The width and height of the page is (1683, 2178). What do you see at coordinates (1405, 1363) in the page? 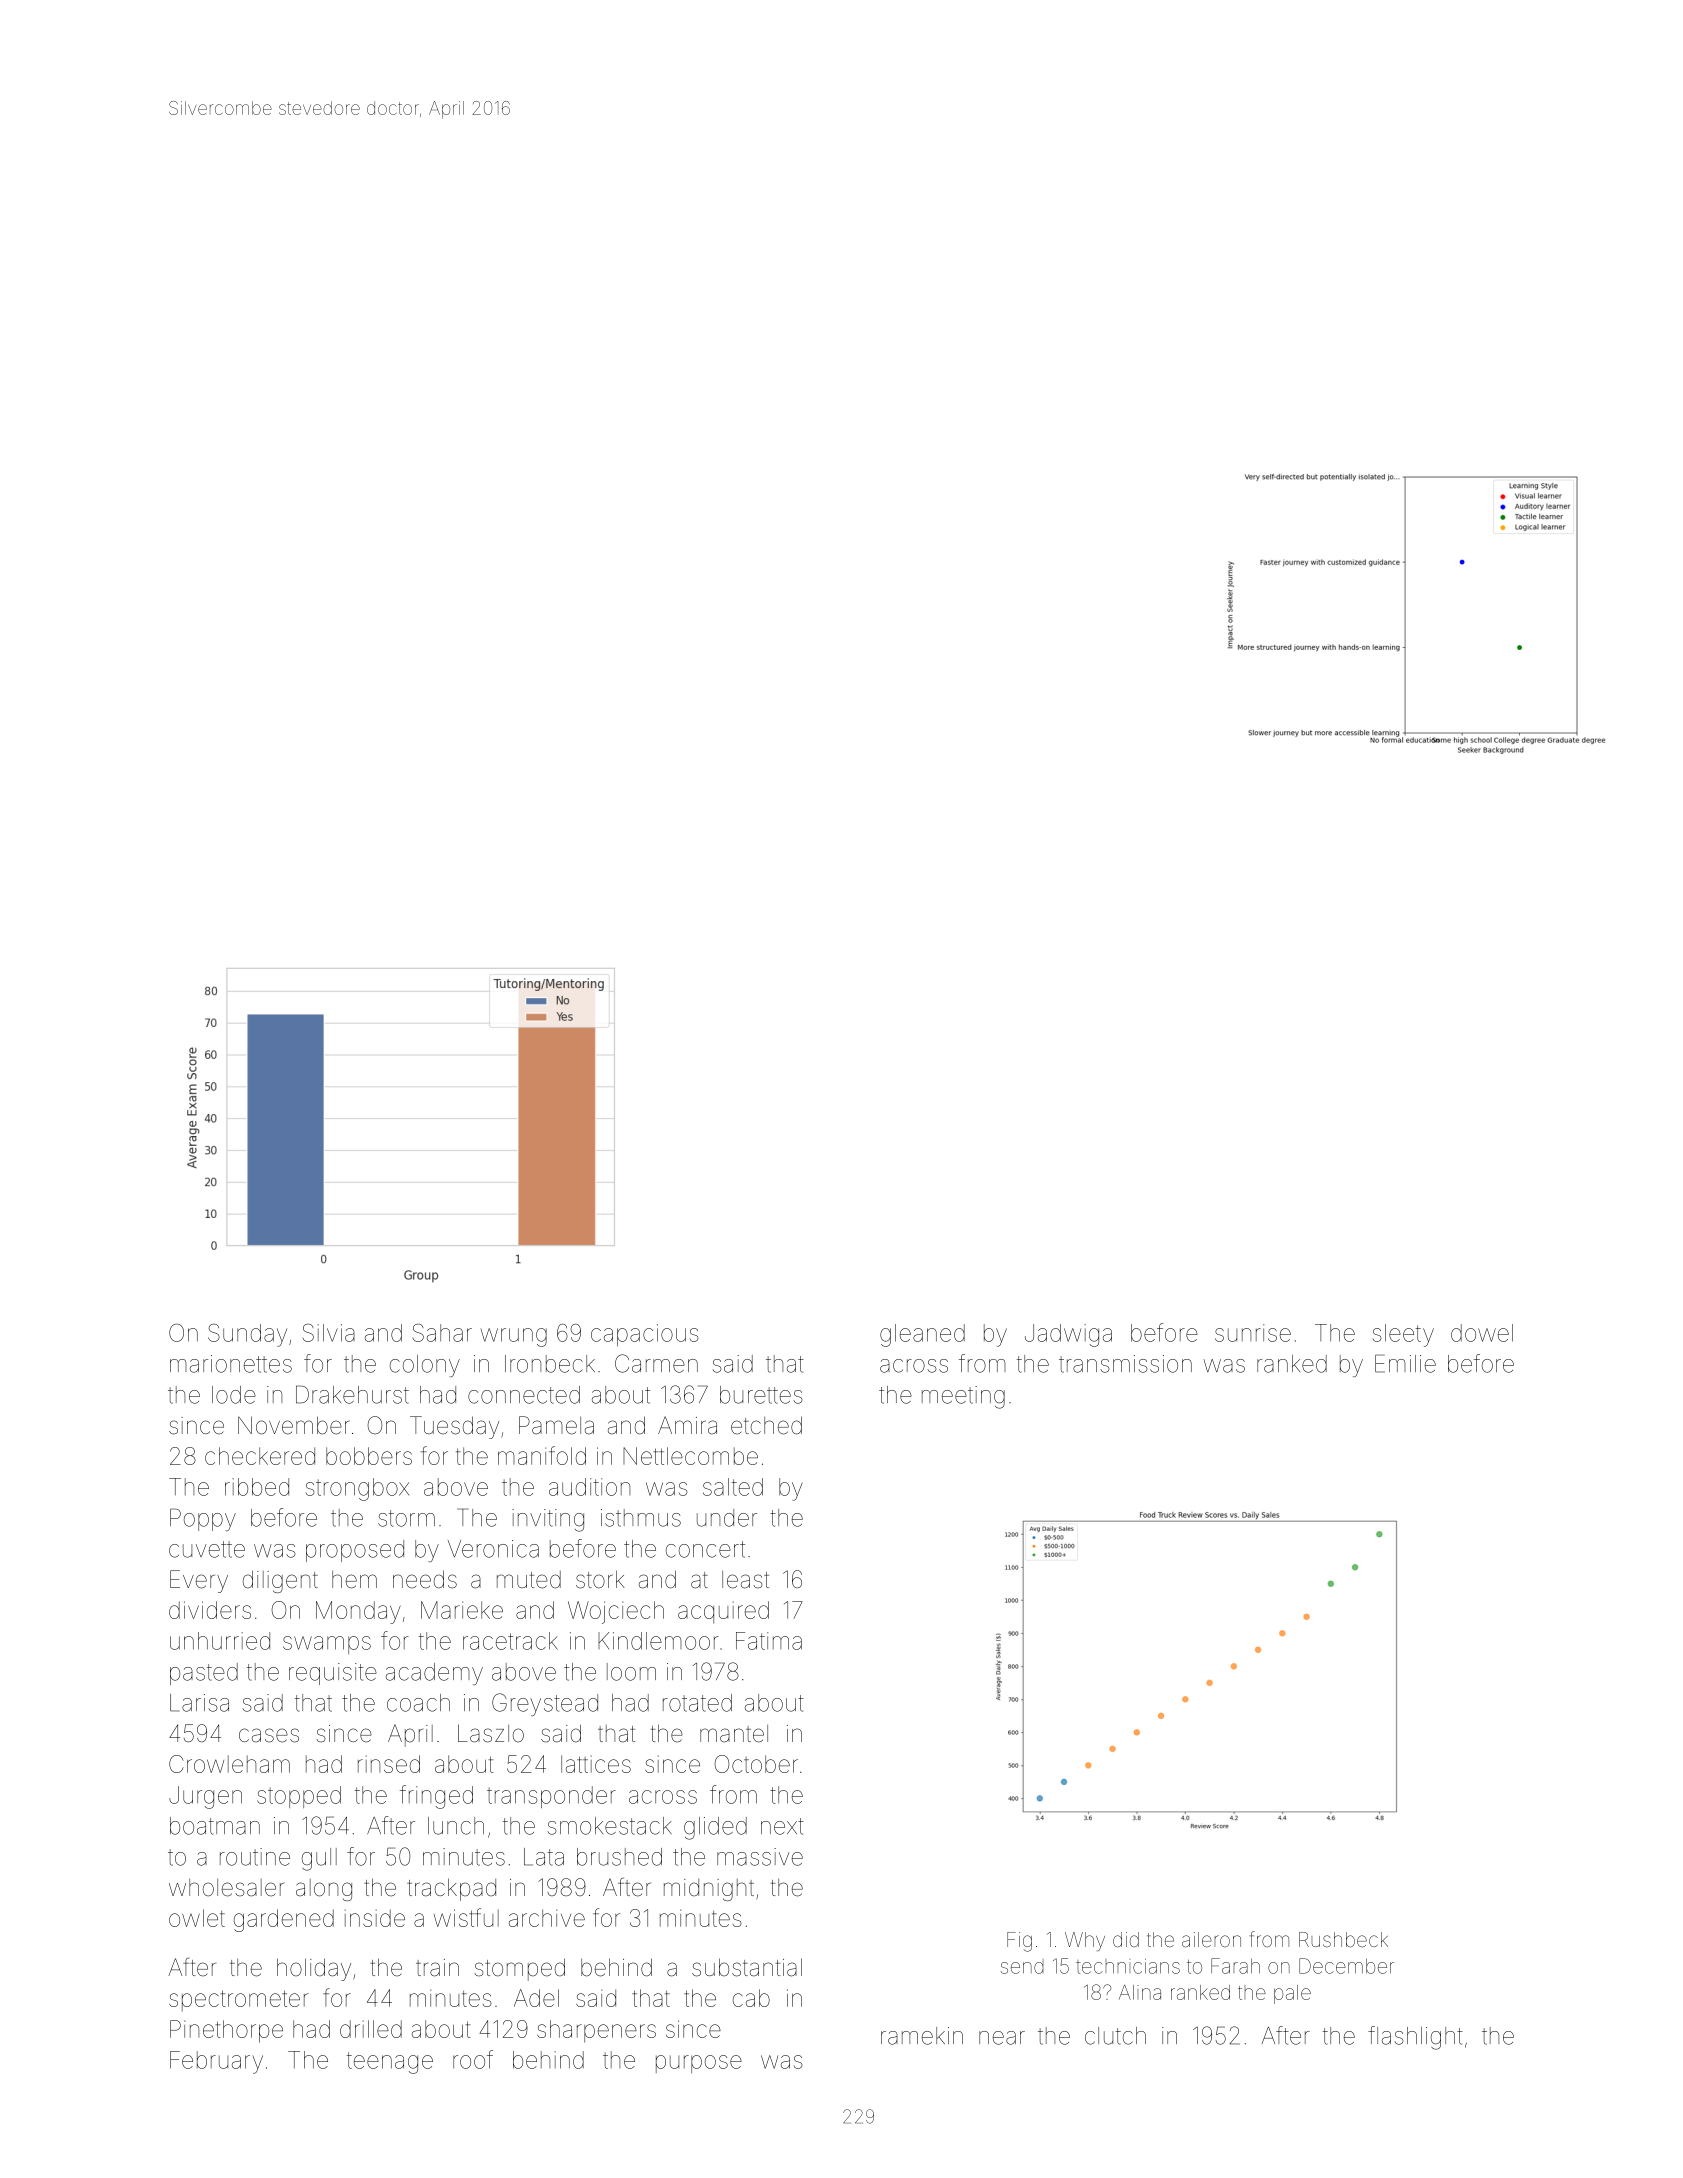
I see `Emilie` at bounding box center [1405, 1363].
